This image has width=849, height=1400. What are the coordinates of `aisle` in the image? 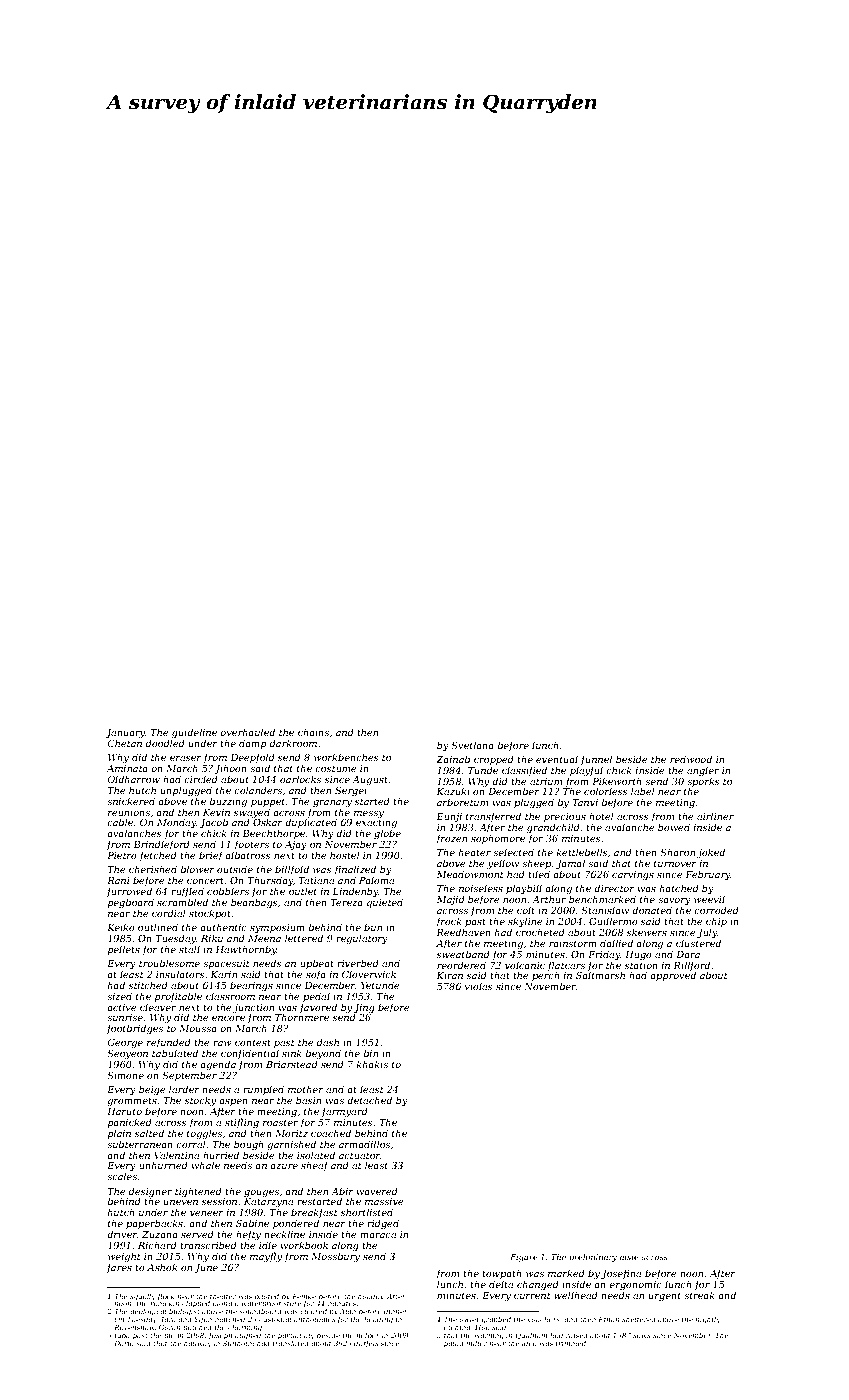 It's located at (629, 1257).
